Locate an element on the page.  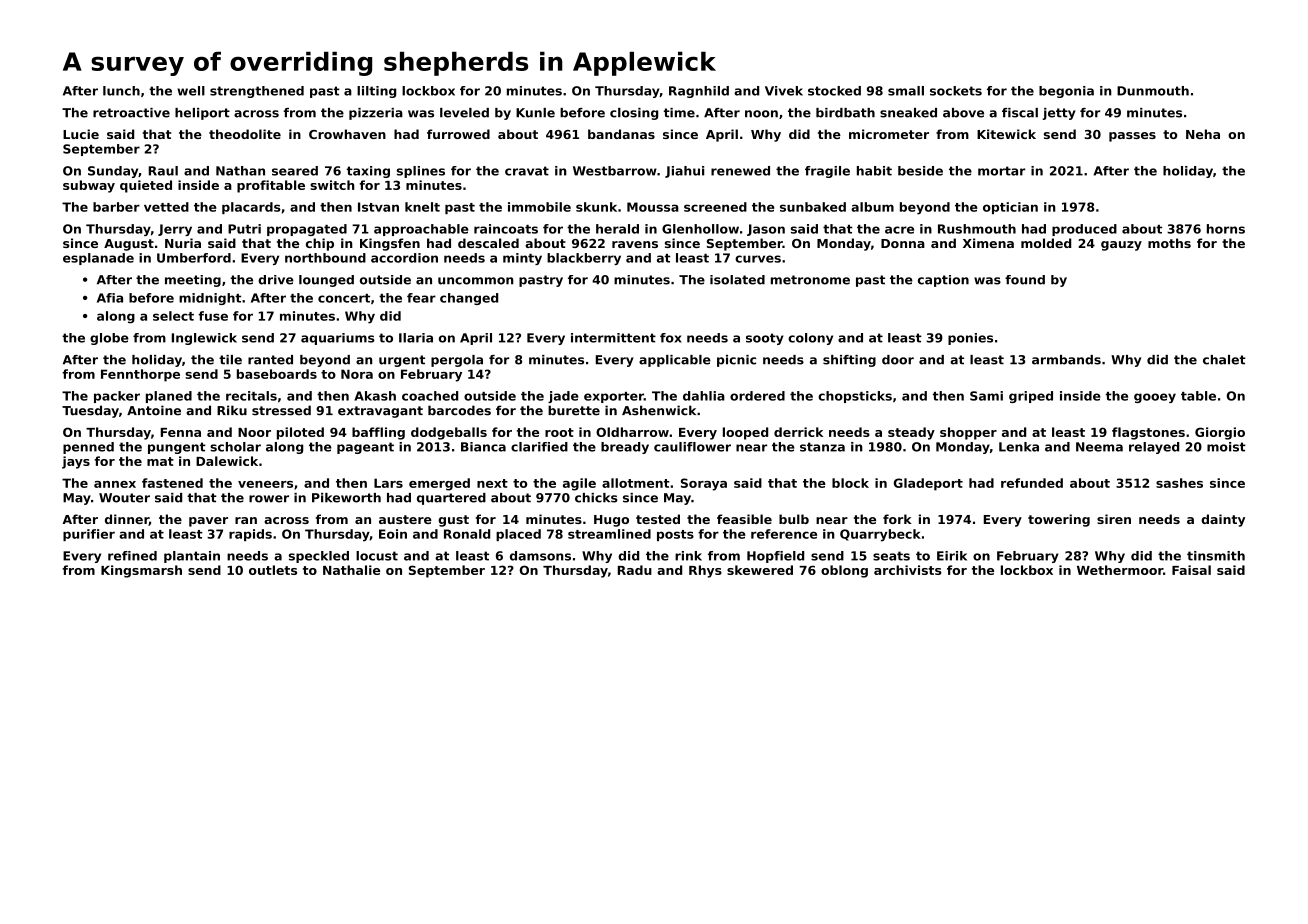
cauliflower is located at coordinates (692, 447).
